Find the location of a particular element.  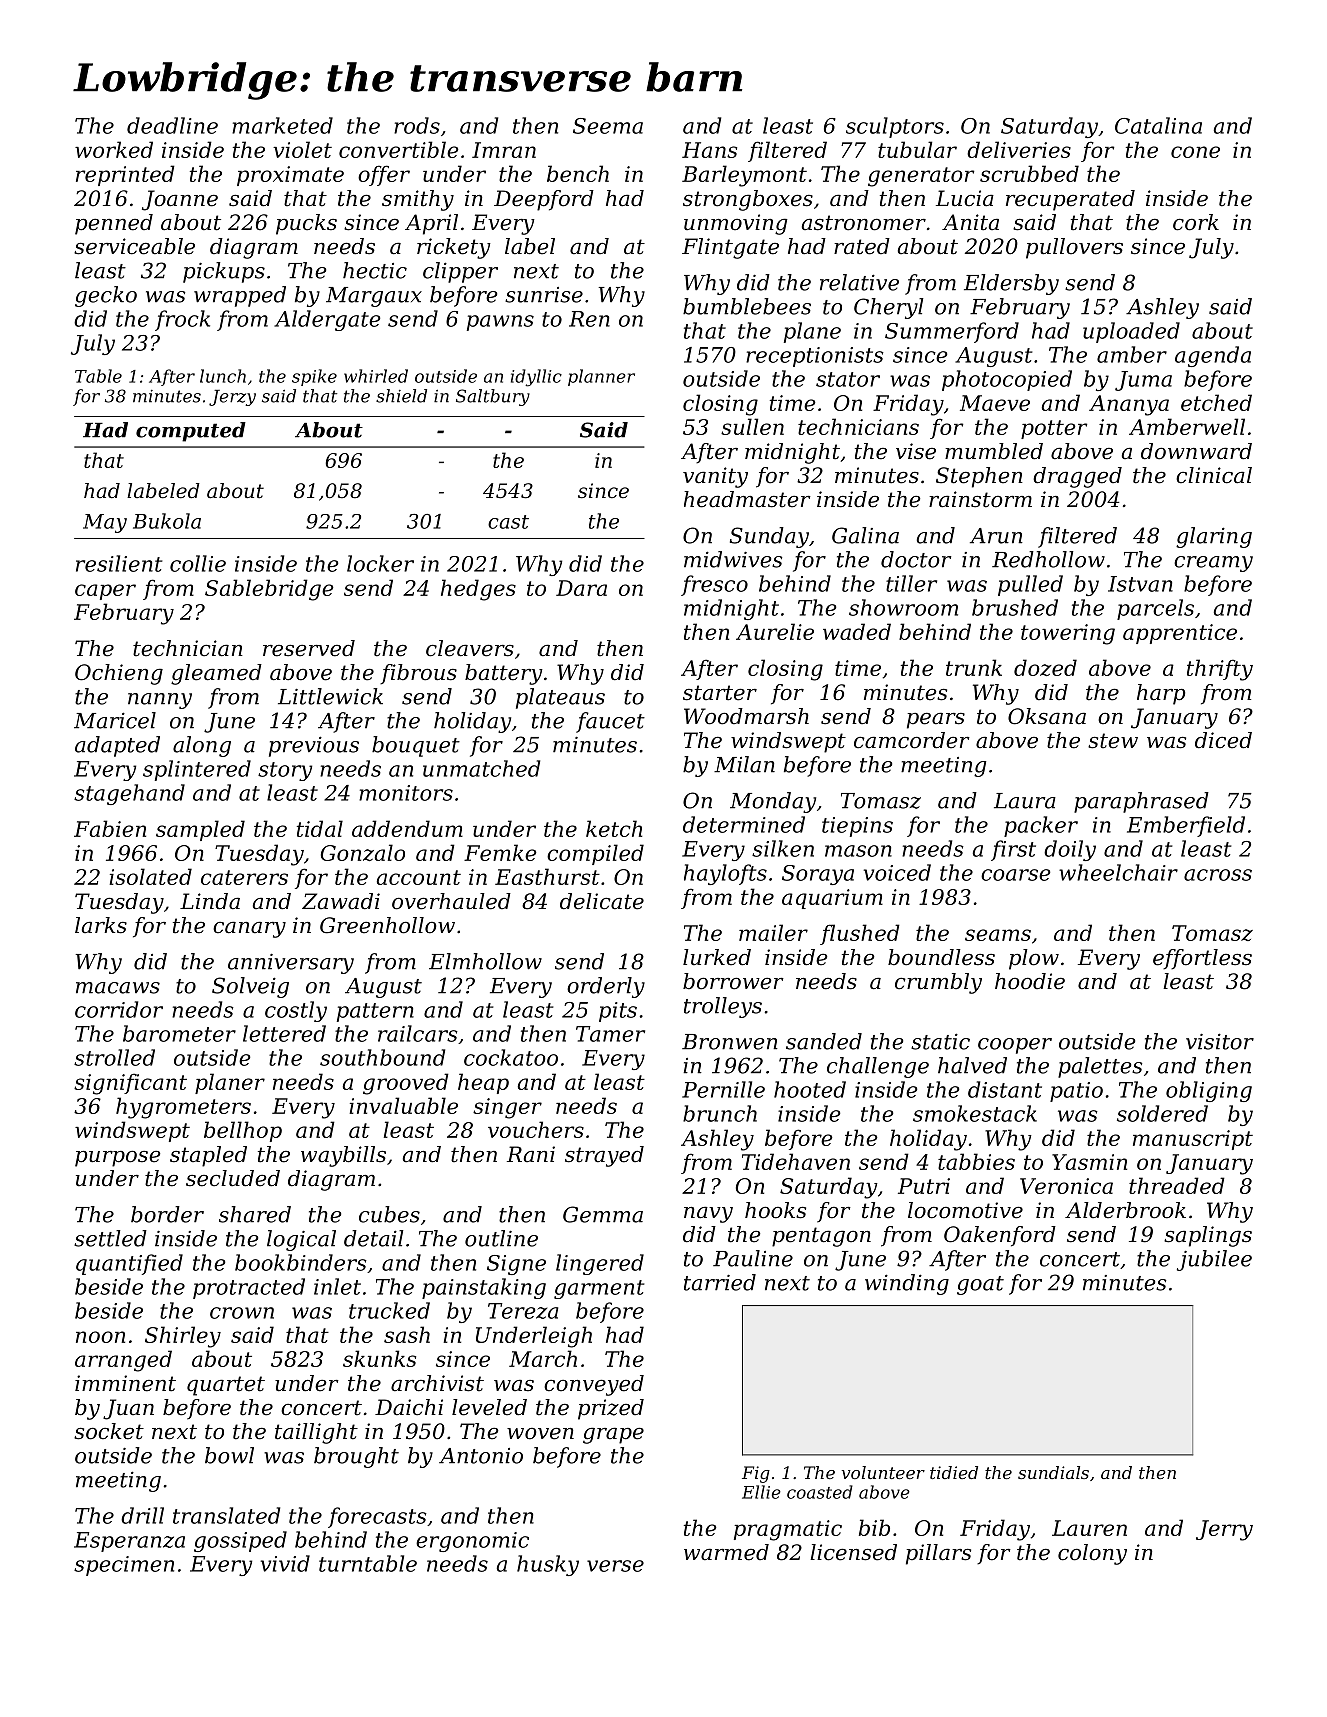

lurked is located at coordinates (717, 957).
